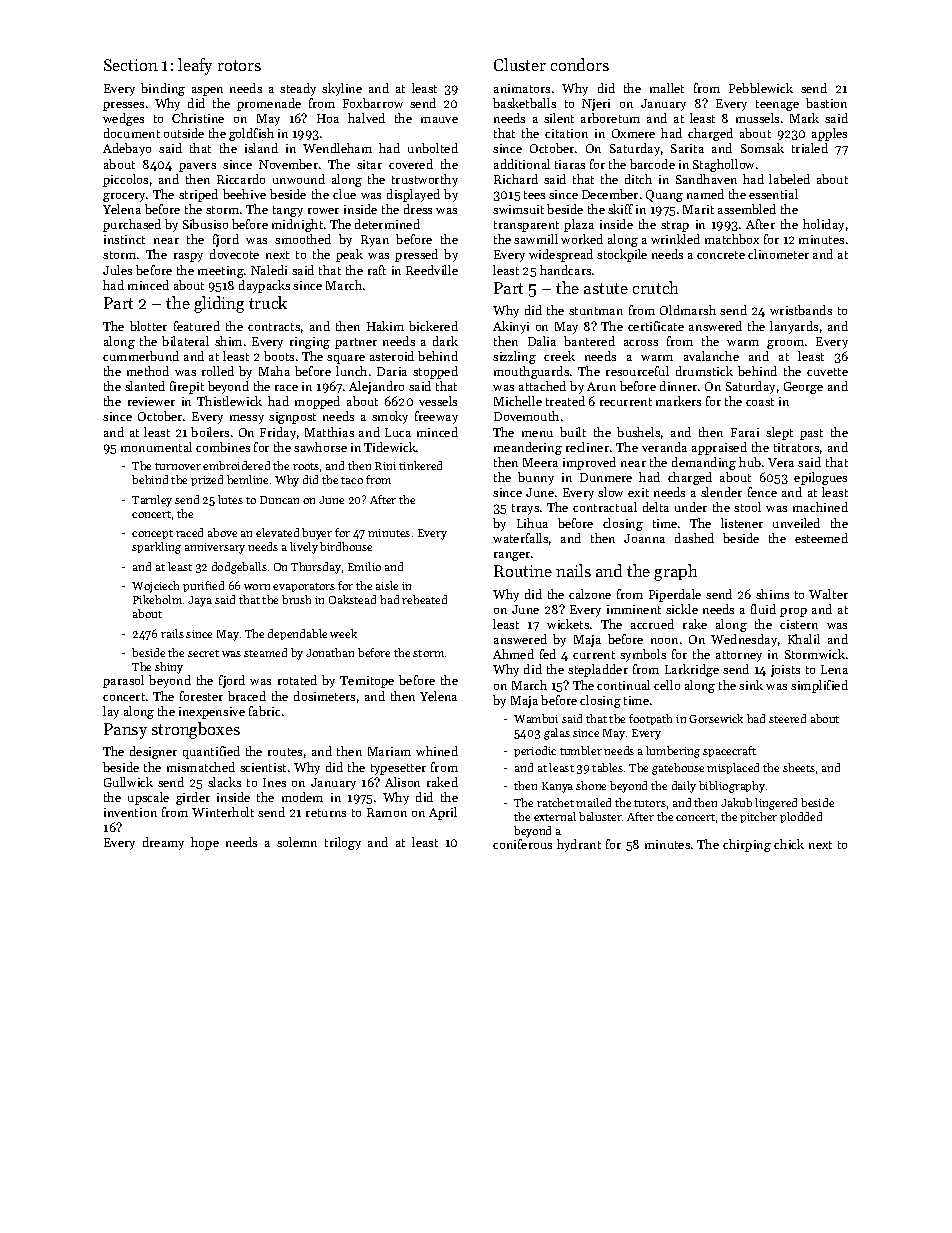 The image size is (952, 1233). What do you see at coordinates (518, 401) in the screenshot?
I see `Michelle` at bounding box center [518, 401].
